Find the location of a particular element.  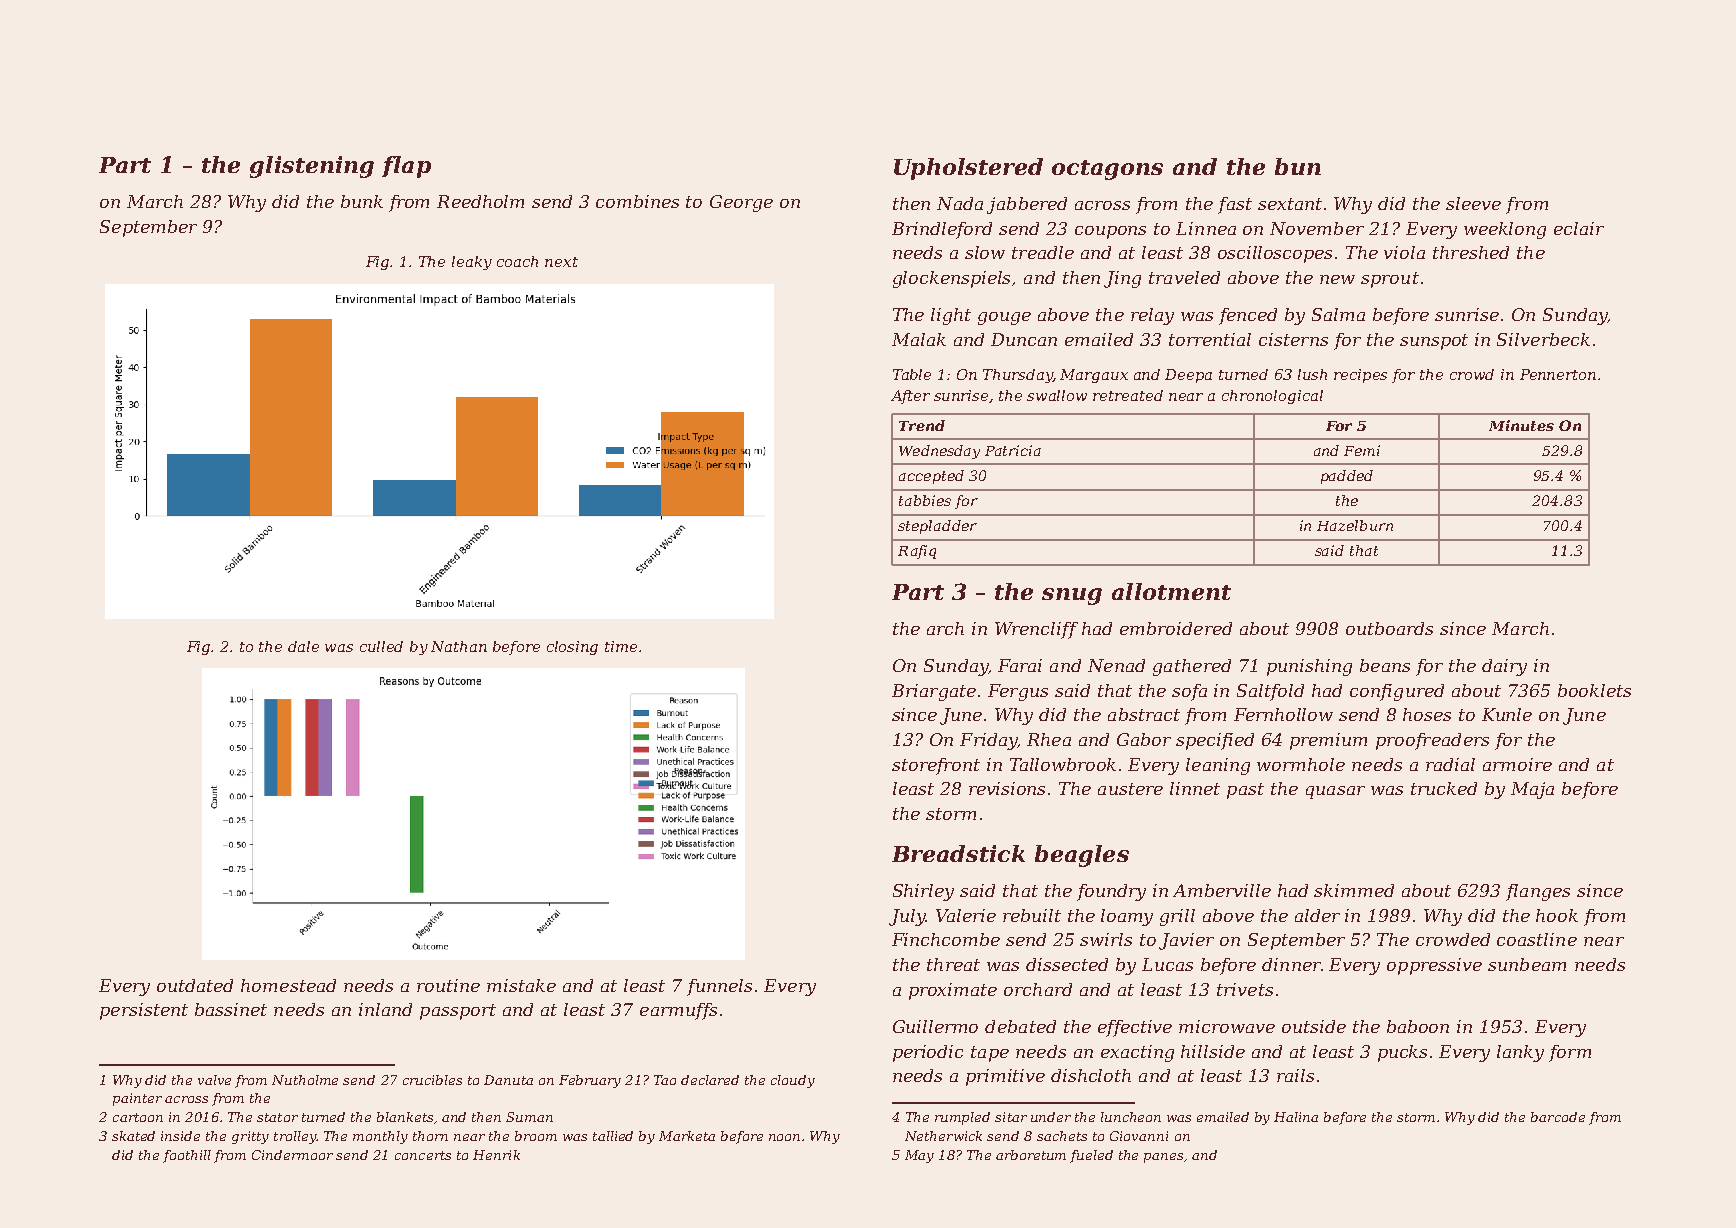

Upholstered is located at coordinates (968, 169).
